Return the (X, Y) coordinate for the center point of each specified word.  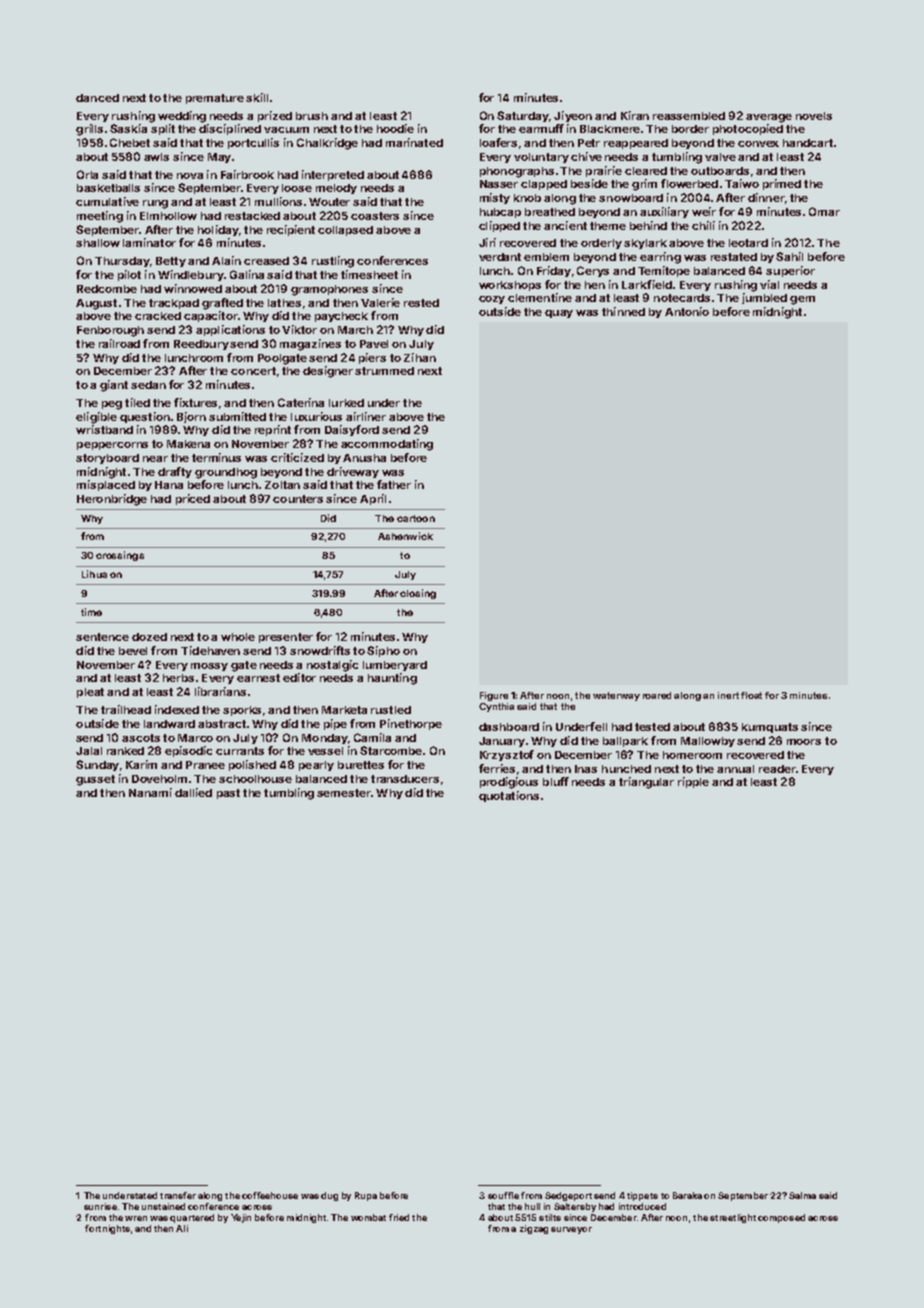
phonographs (517, 172)
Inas (586, 769)
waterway (616, 696)
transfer (178, 1195)
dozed (149, 637)
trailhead (126, 709)
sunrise (100, 1206)
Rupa (366, 1196)
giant (114, 386)
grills (89, 130)
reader (777, 769)
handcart (808, 143)
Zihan (420, 357)
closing (418, 594)
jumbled (764, 298)
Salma (802, 1195)
